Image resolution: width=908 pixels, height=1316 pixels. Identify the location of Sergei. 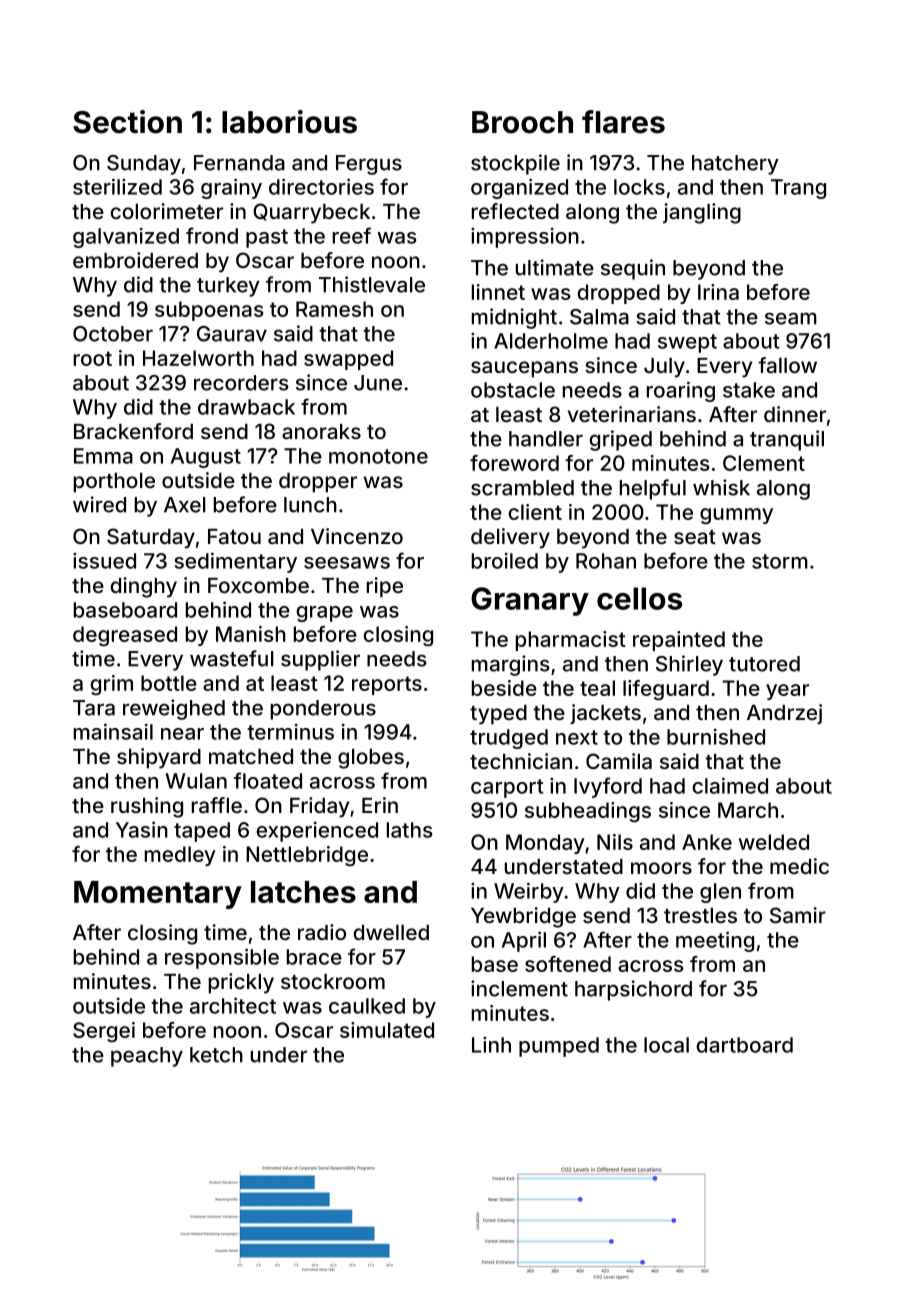
(104, 1032).
